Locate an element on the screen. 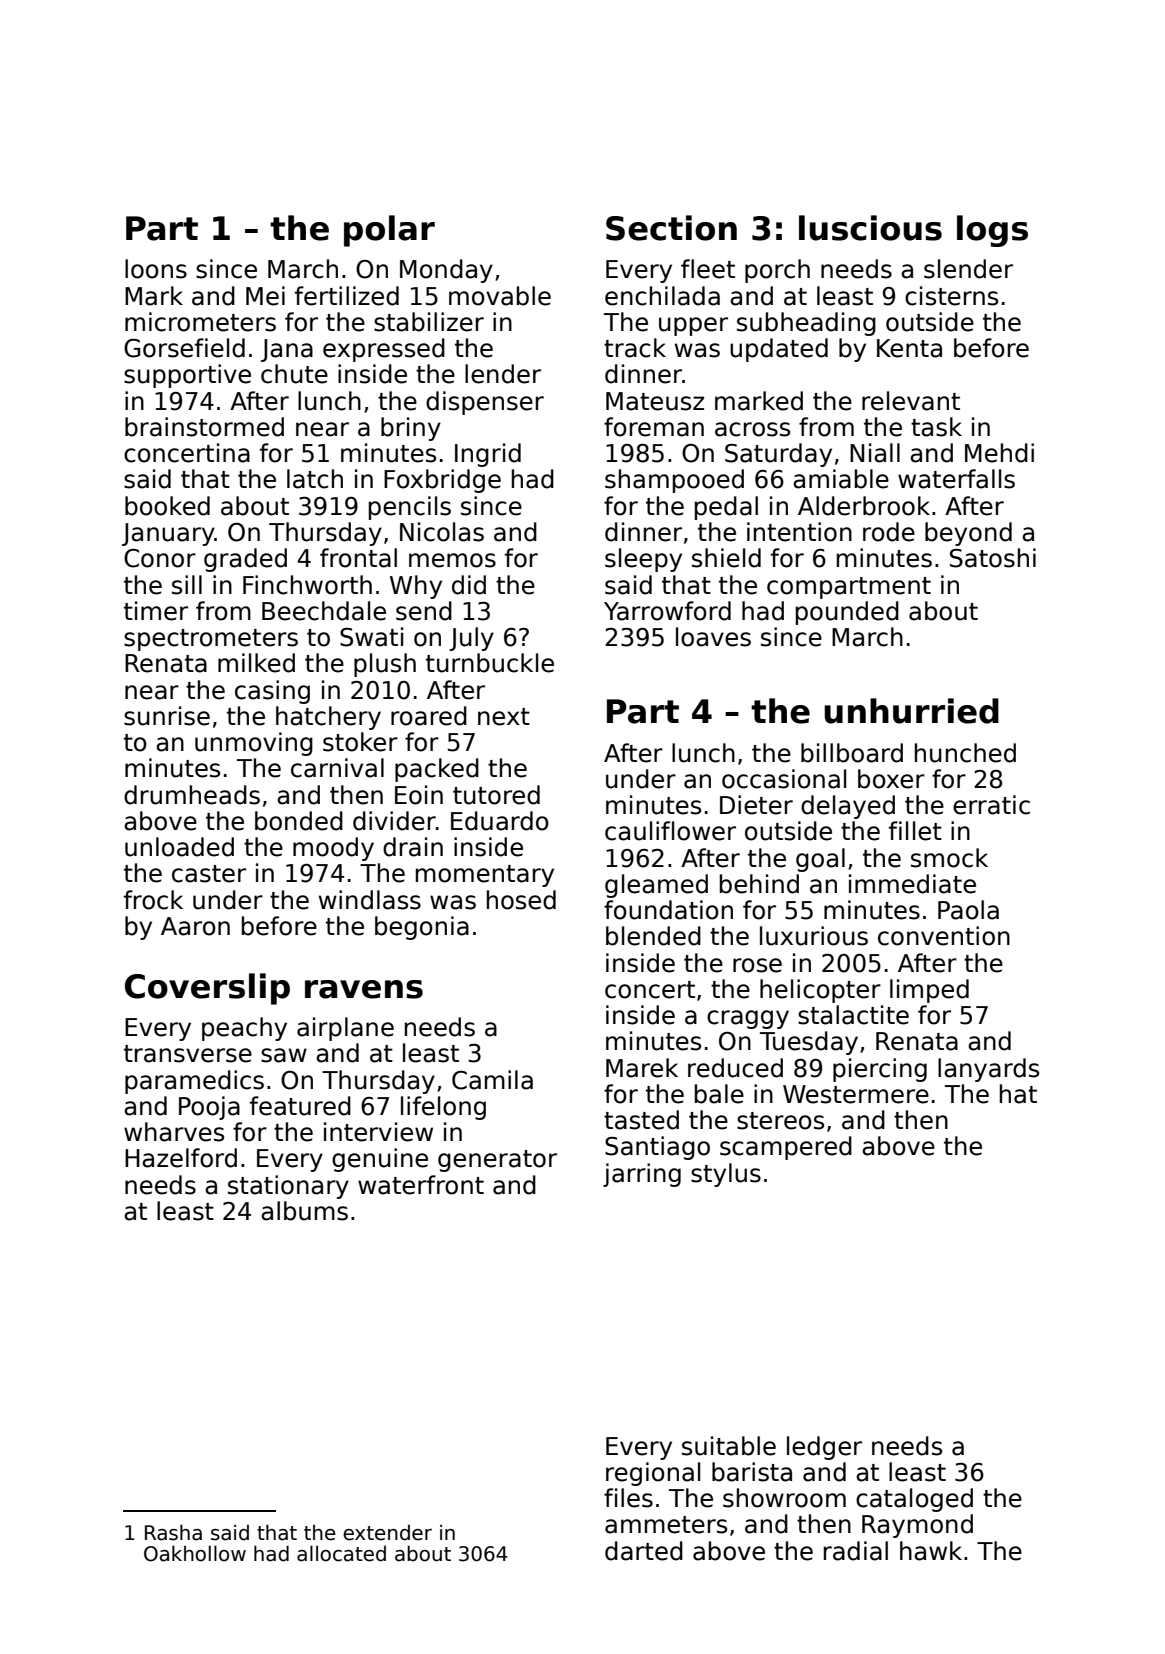 The width and height of the screenshot is (1165, 1654). Kenta is located at coordinates (909, 348).
